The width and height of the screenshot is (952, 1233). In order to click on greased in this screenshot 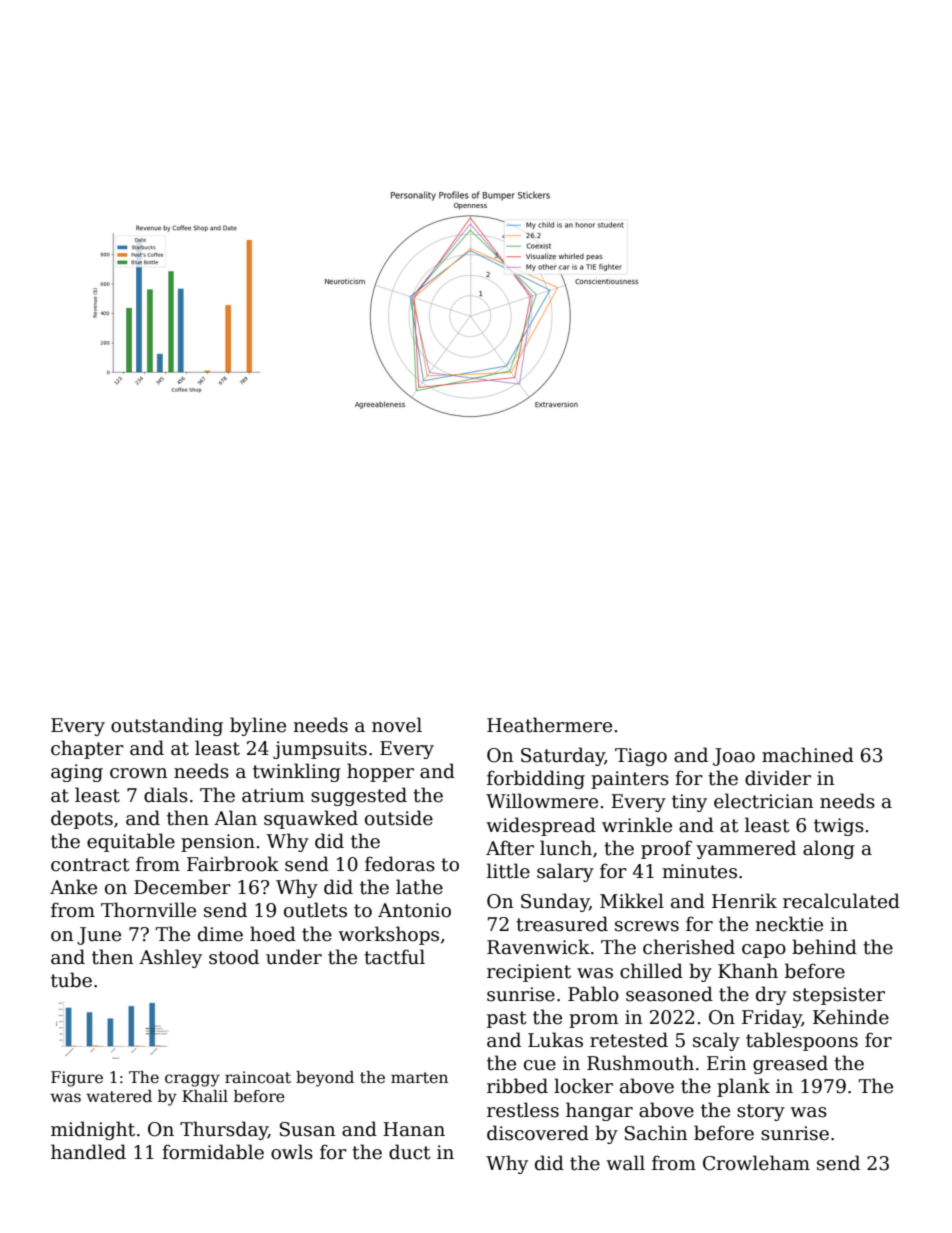, I will do `click(790, 1064)`.
